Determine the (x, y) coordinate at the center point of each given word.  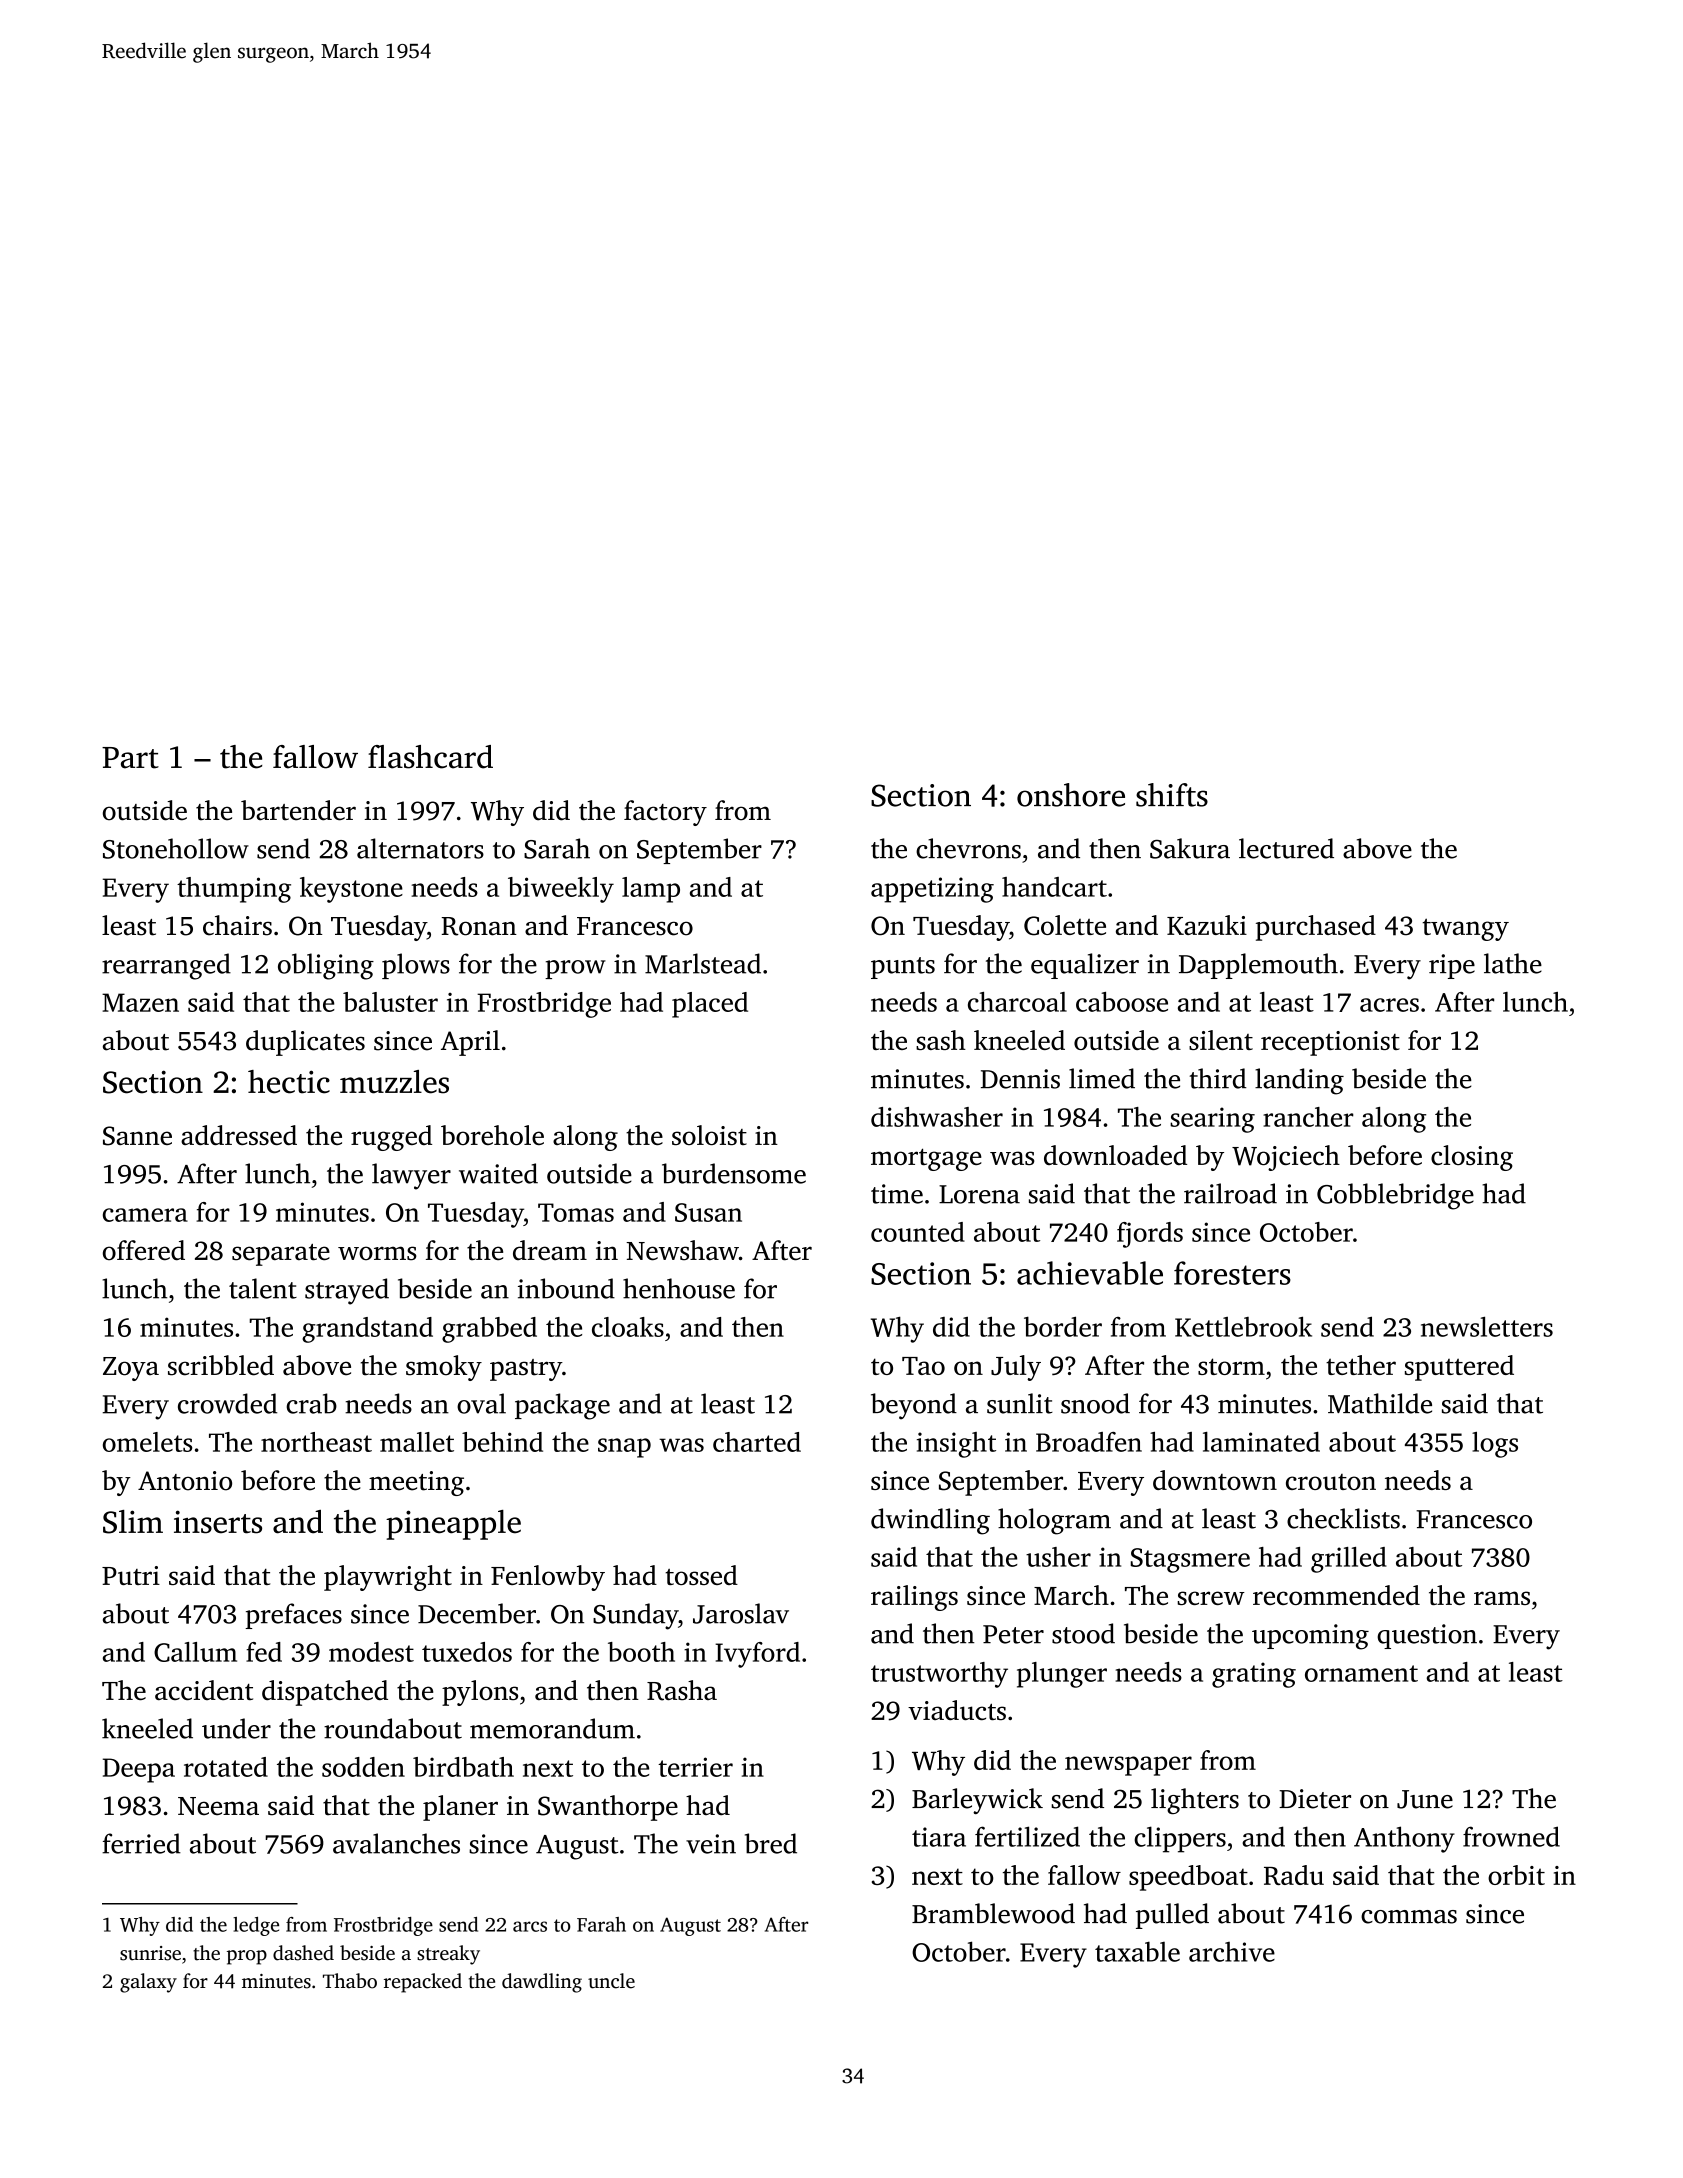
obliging (326, 966)
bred (771, 1843)
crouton (1331, 1482)
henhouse (679, 1288)
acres (1389, 1005)
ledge (256, 1926)
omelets (147, 1442)
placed (710, 1005)
